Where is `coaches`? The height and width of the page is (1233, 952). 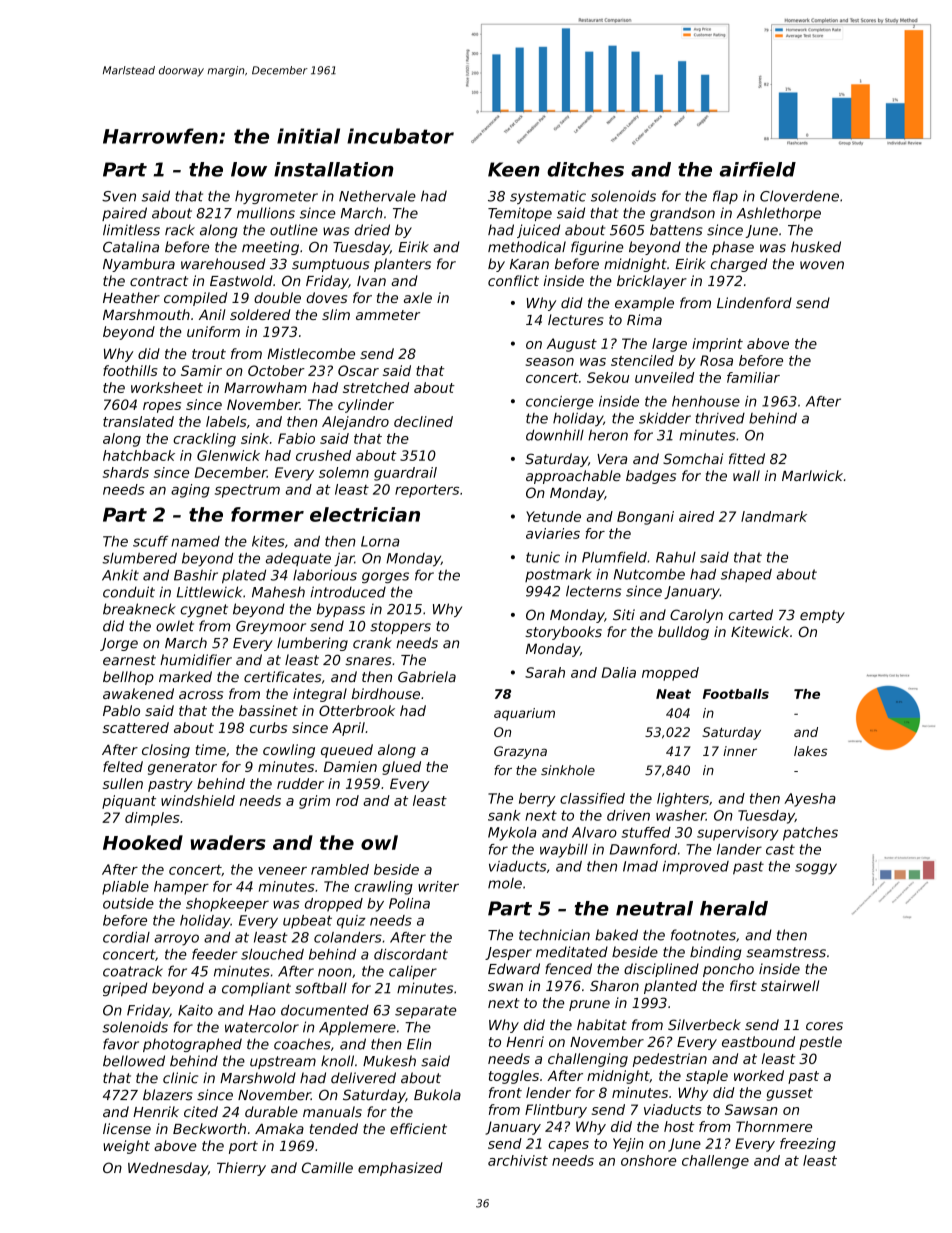
coaches is located at coordinates (302, 1044).
